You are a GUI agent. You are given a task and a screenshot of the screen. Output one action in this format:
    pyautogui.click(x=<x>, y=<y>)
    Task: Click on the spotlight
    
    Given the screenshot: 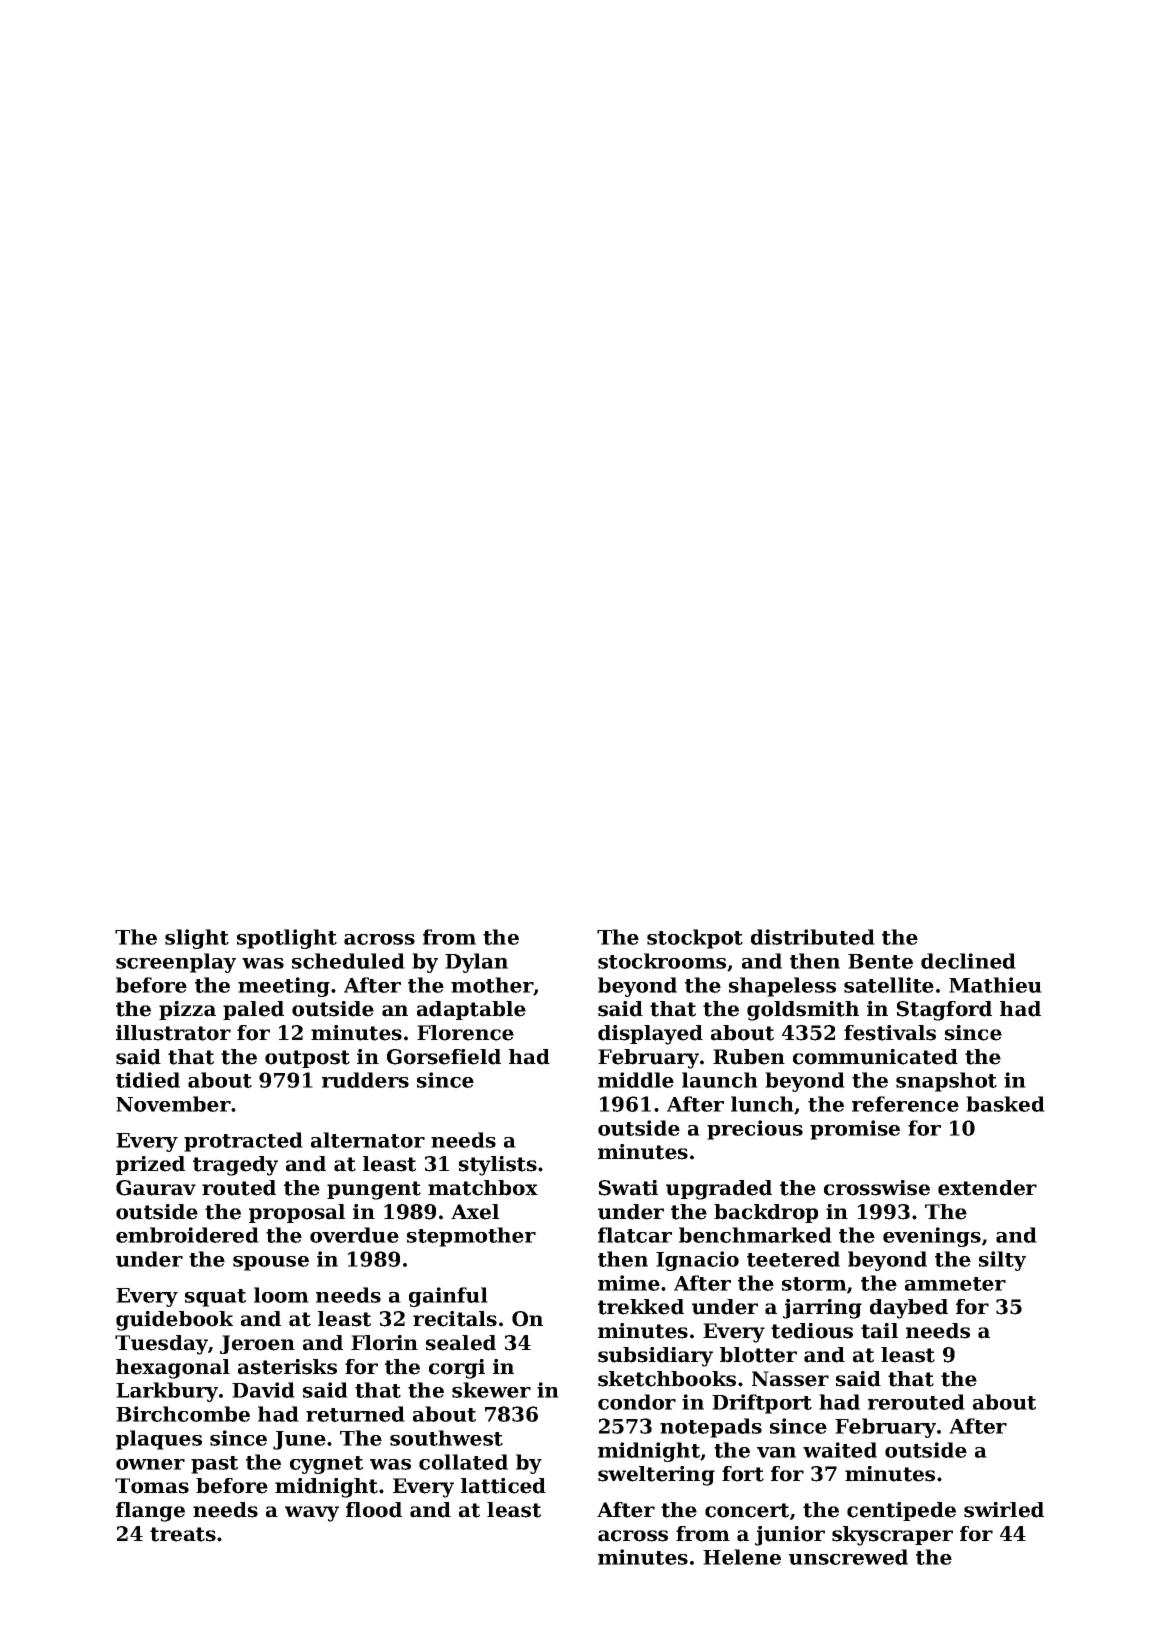 What is the action you would take?
    pyautogui.click(x=287, y=939)
